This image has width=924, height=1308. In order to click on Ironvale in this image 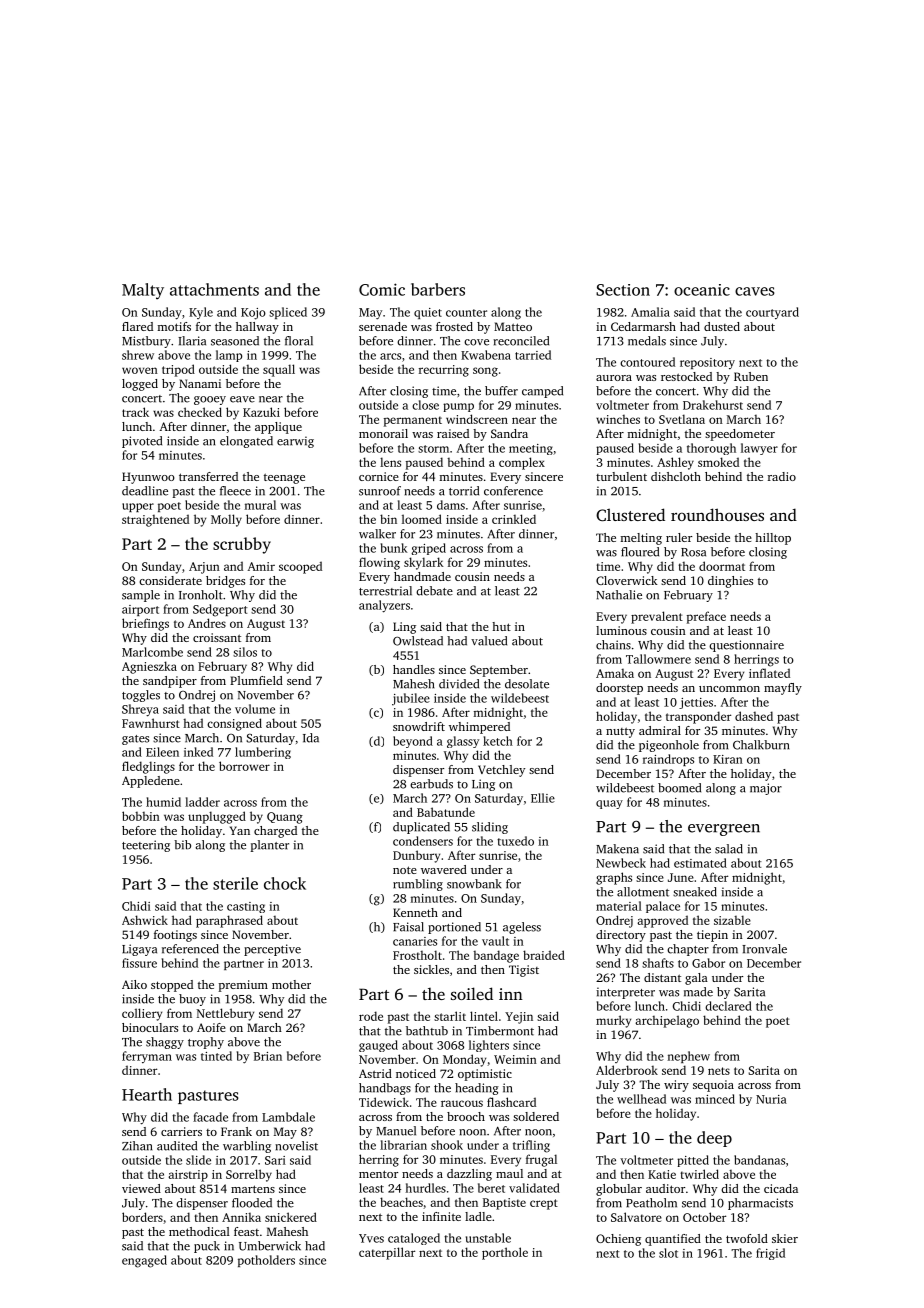, I will do `click(764, 949)`.
